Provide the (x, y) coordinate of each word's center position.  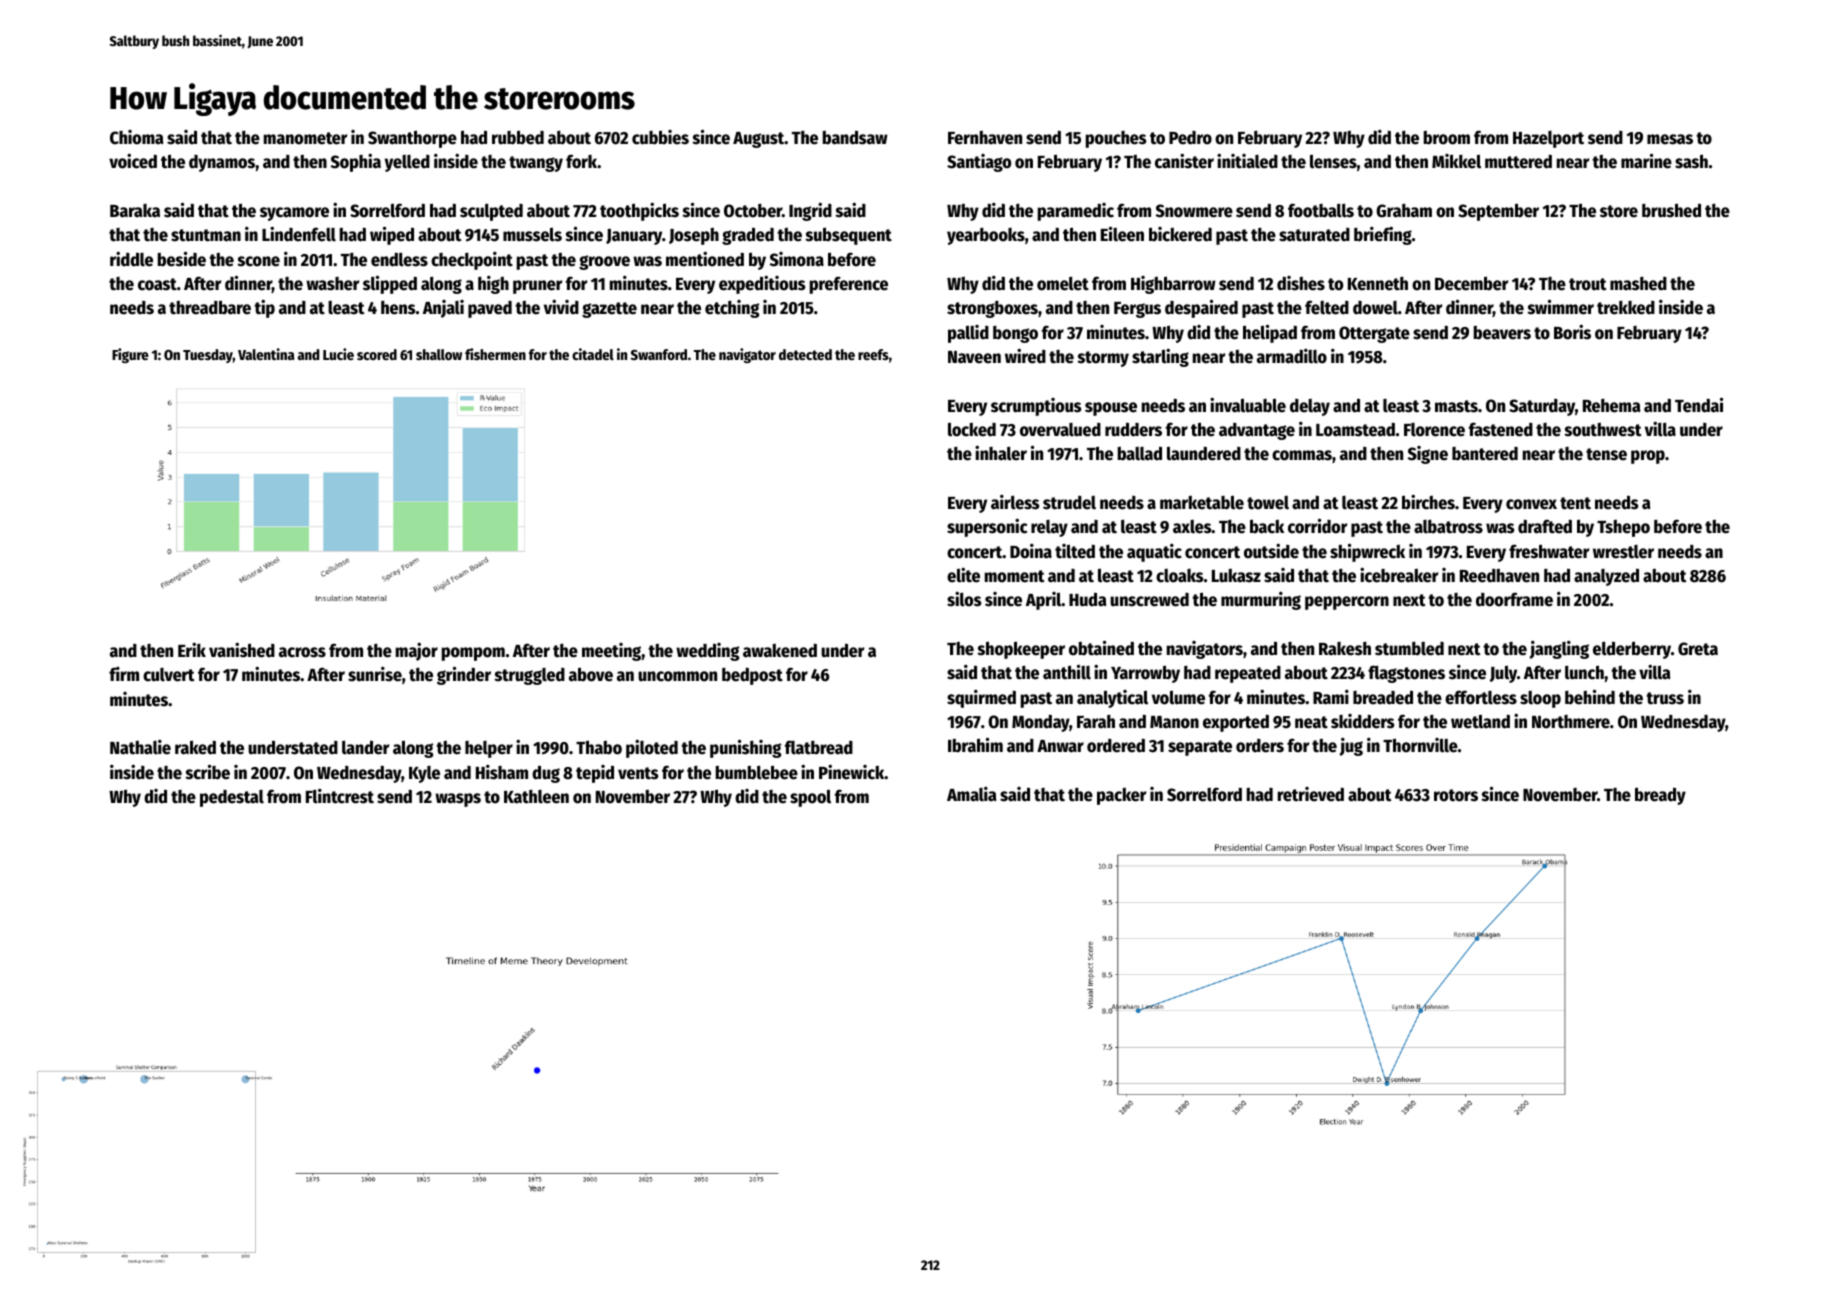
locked (972, 429)
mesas (1670, 139)
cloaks (1179, 576)
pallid (968, 334)
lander (365, 747)
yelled (407, 163)
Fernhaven (985, 138)
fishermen (495, 354)
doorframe (1514, 599)
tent (1575, 503)
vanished (242, 650)
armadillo (1292, 356)
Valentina (266, 354)
